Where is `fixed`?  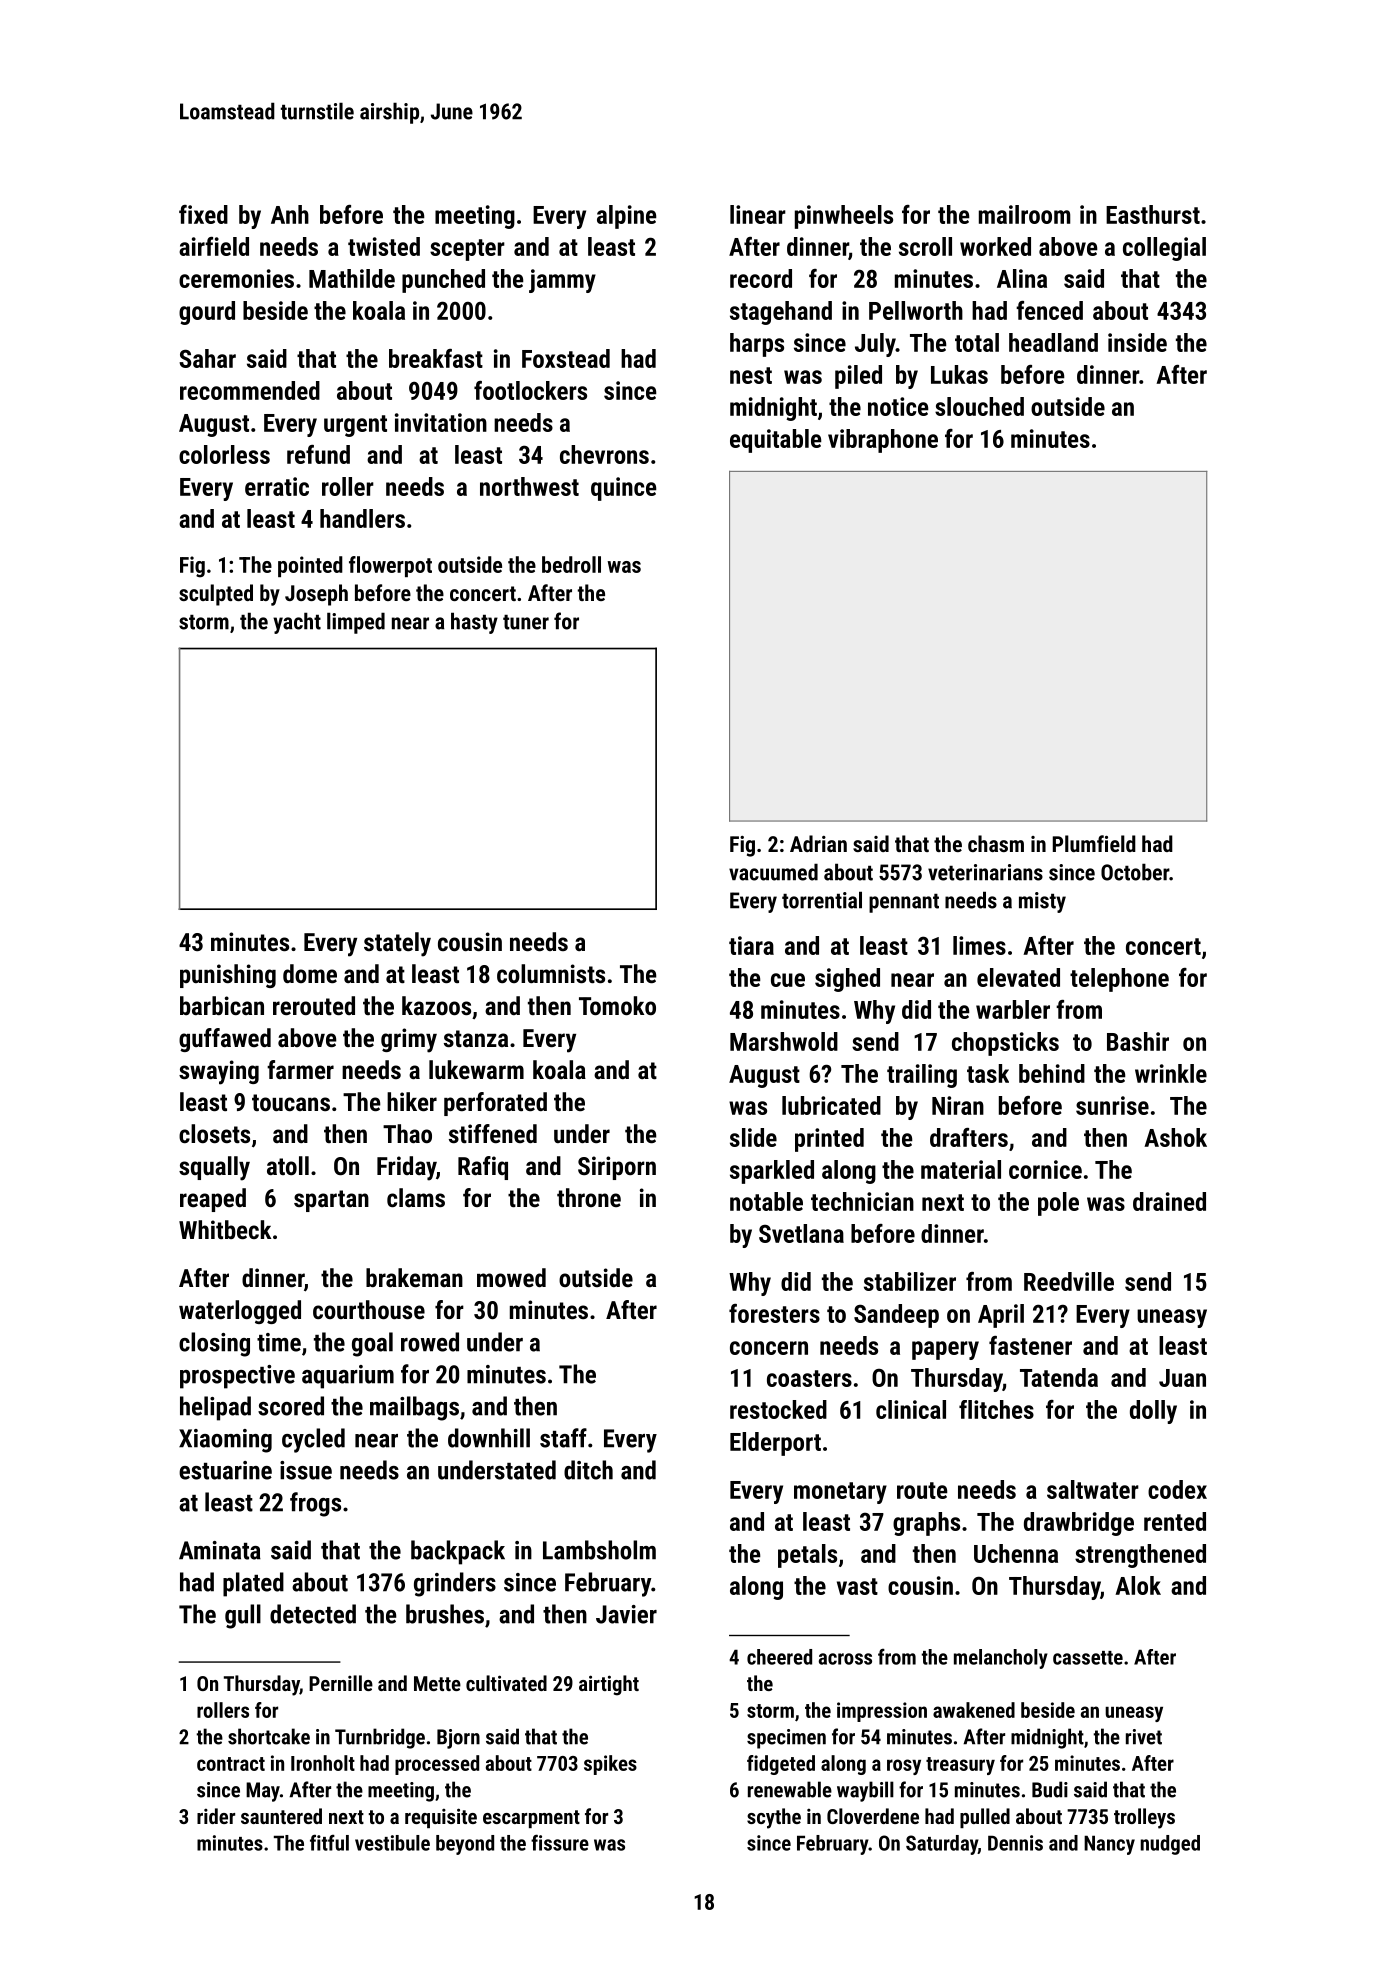 fixed is located at coordinates (203, 214).
